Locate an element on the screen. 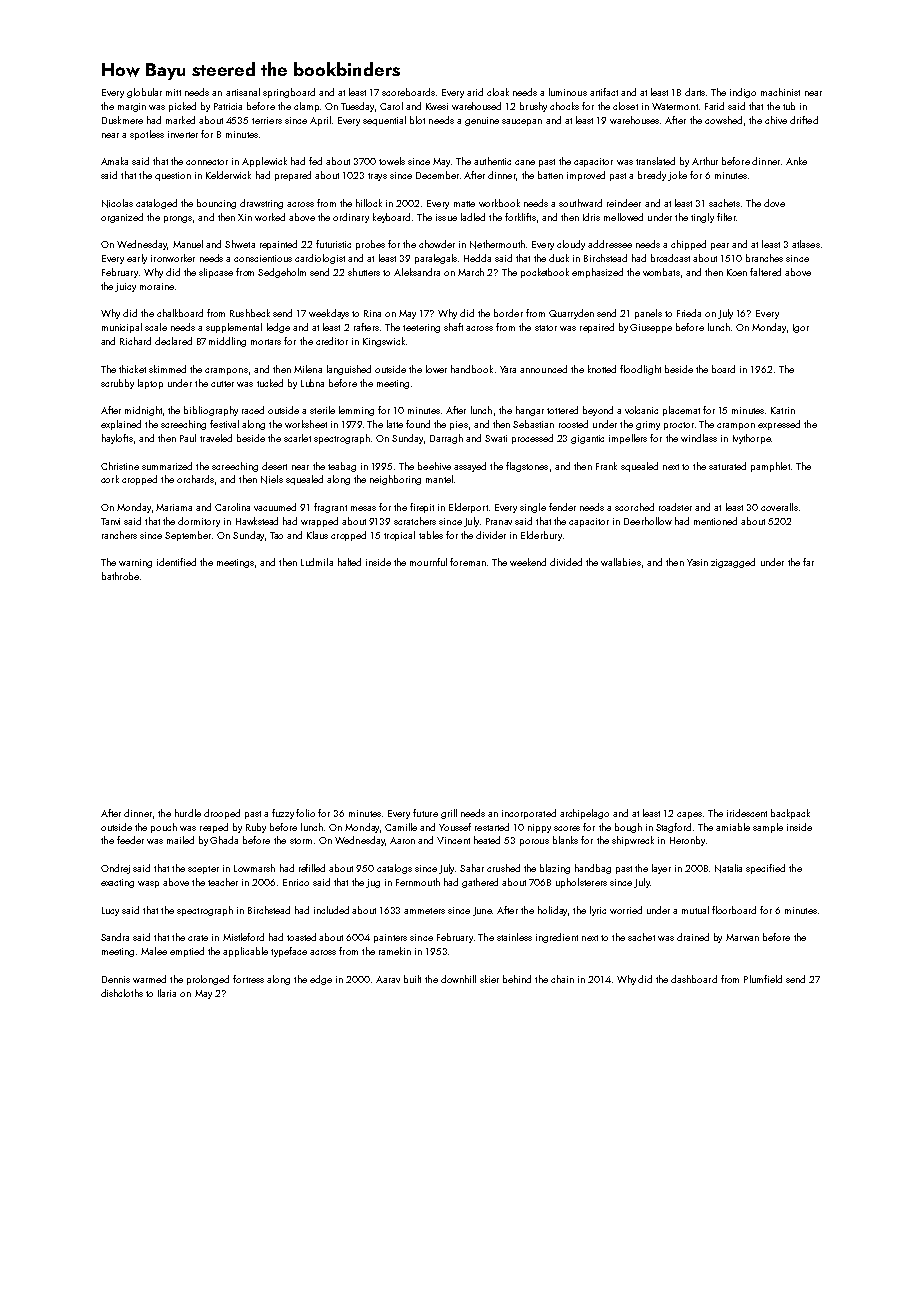 The height and width of the screenshot is (1308, 924). Giuseppe is located at coordinates (651, 328).
